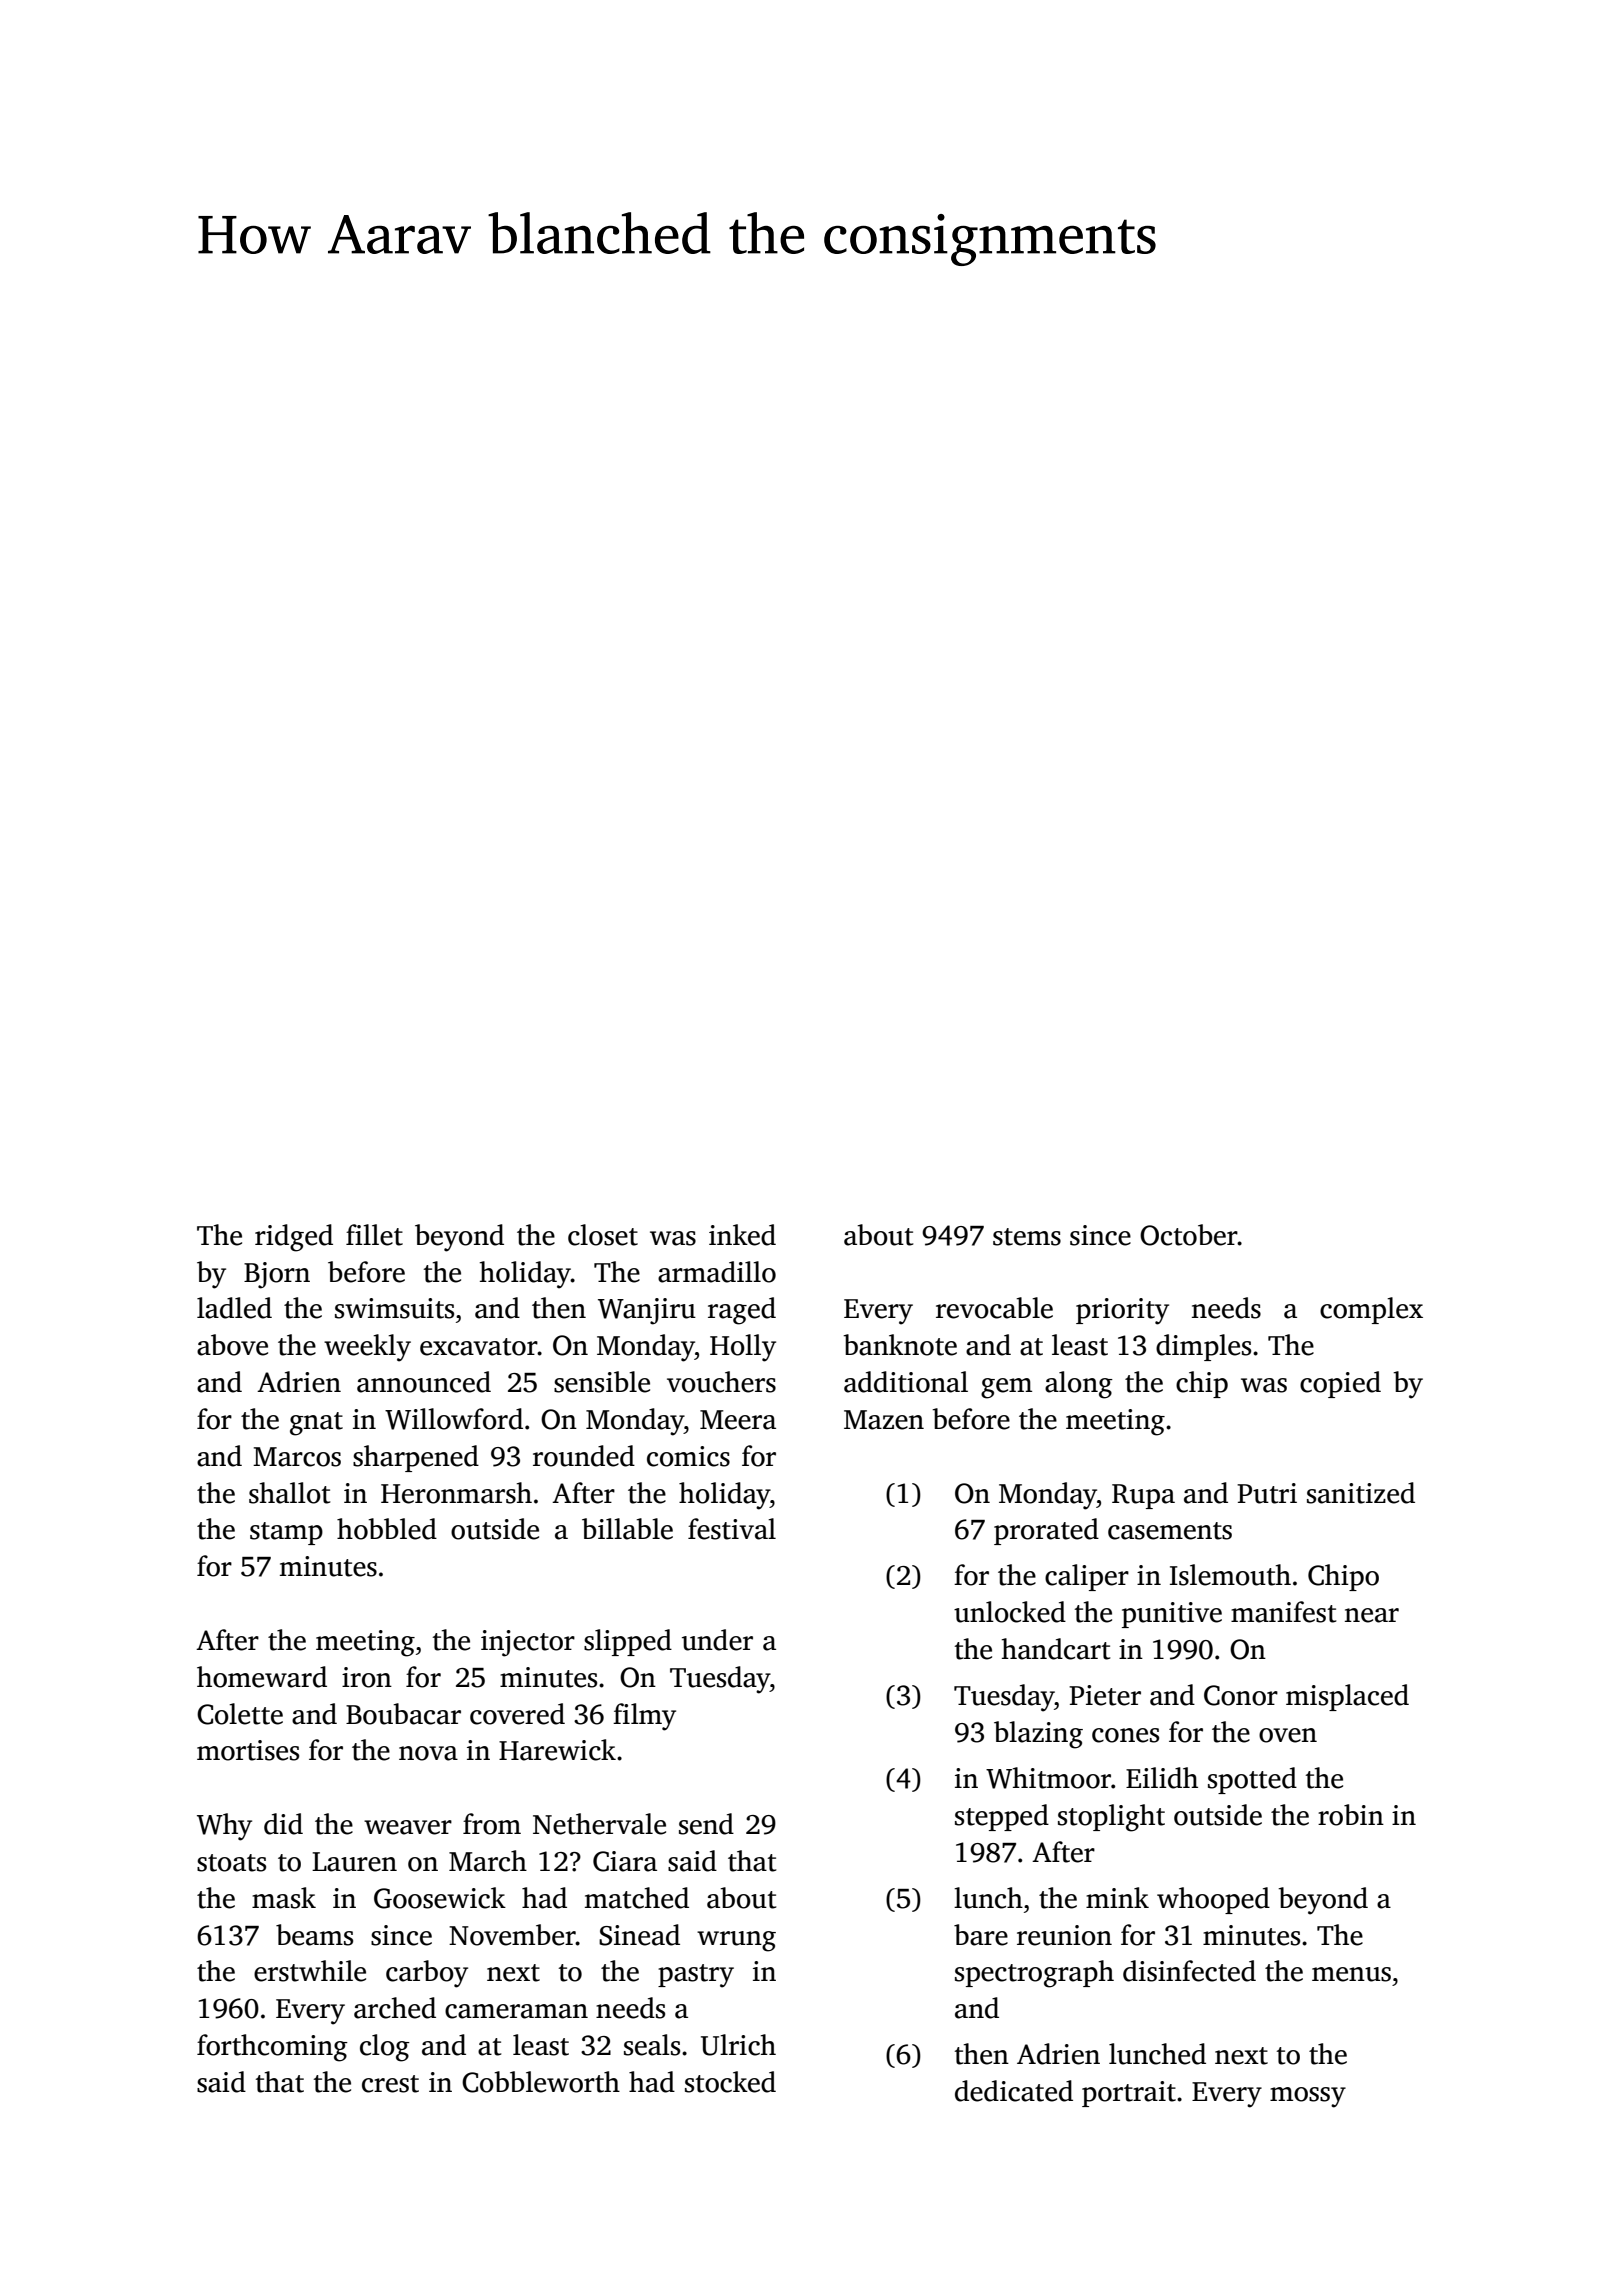  Describe the element at coordinates (394, 1308) in the screenshot. I see `swimsuits` at that location.
